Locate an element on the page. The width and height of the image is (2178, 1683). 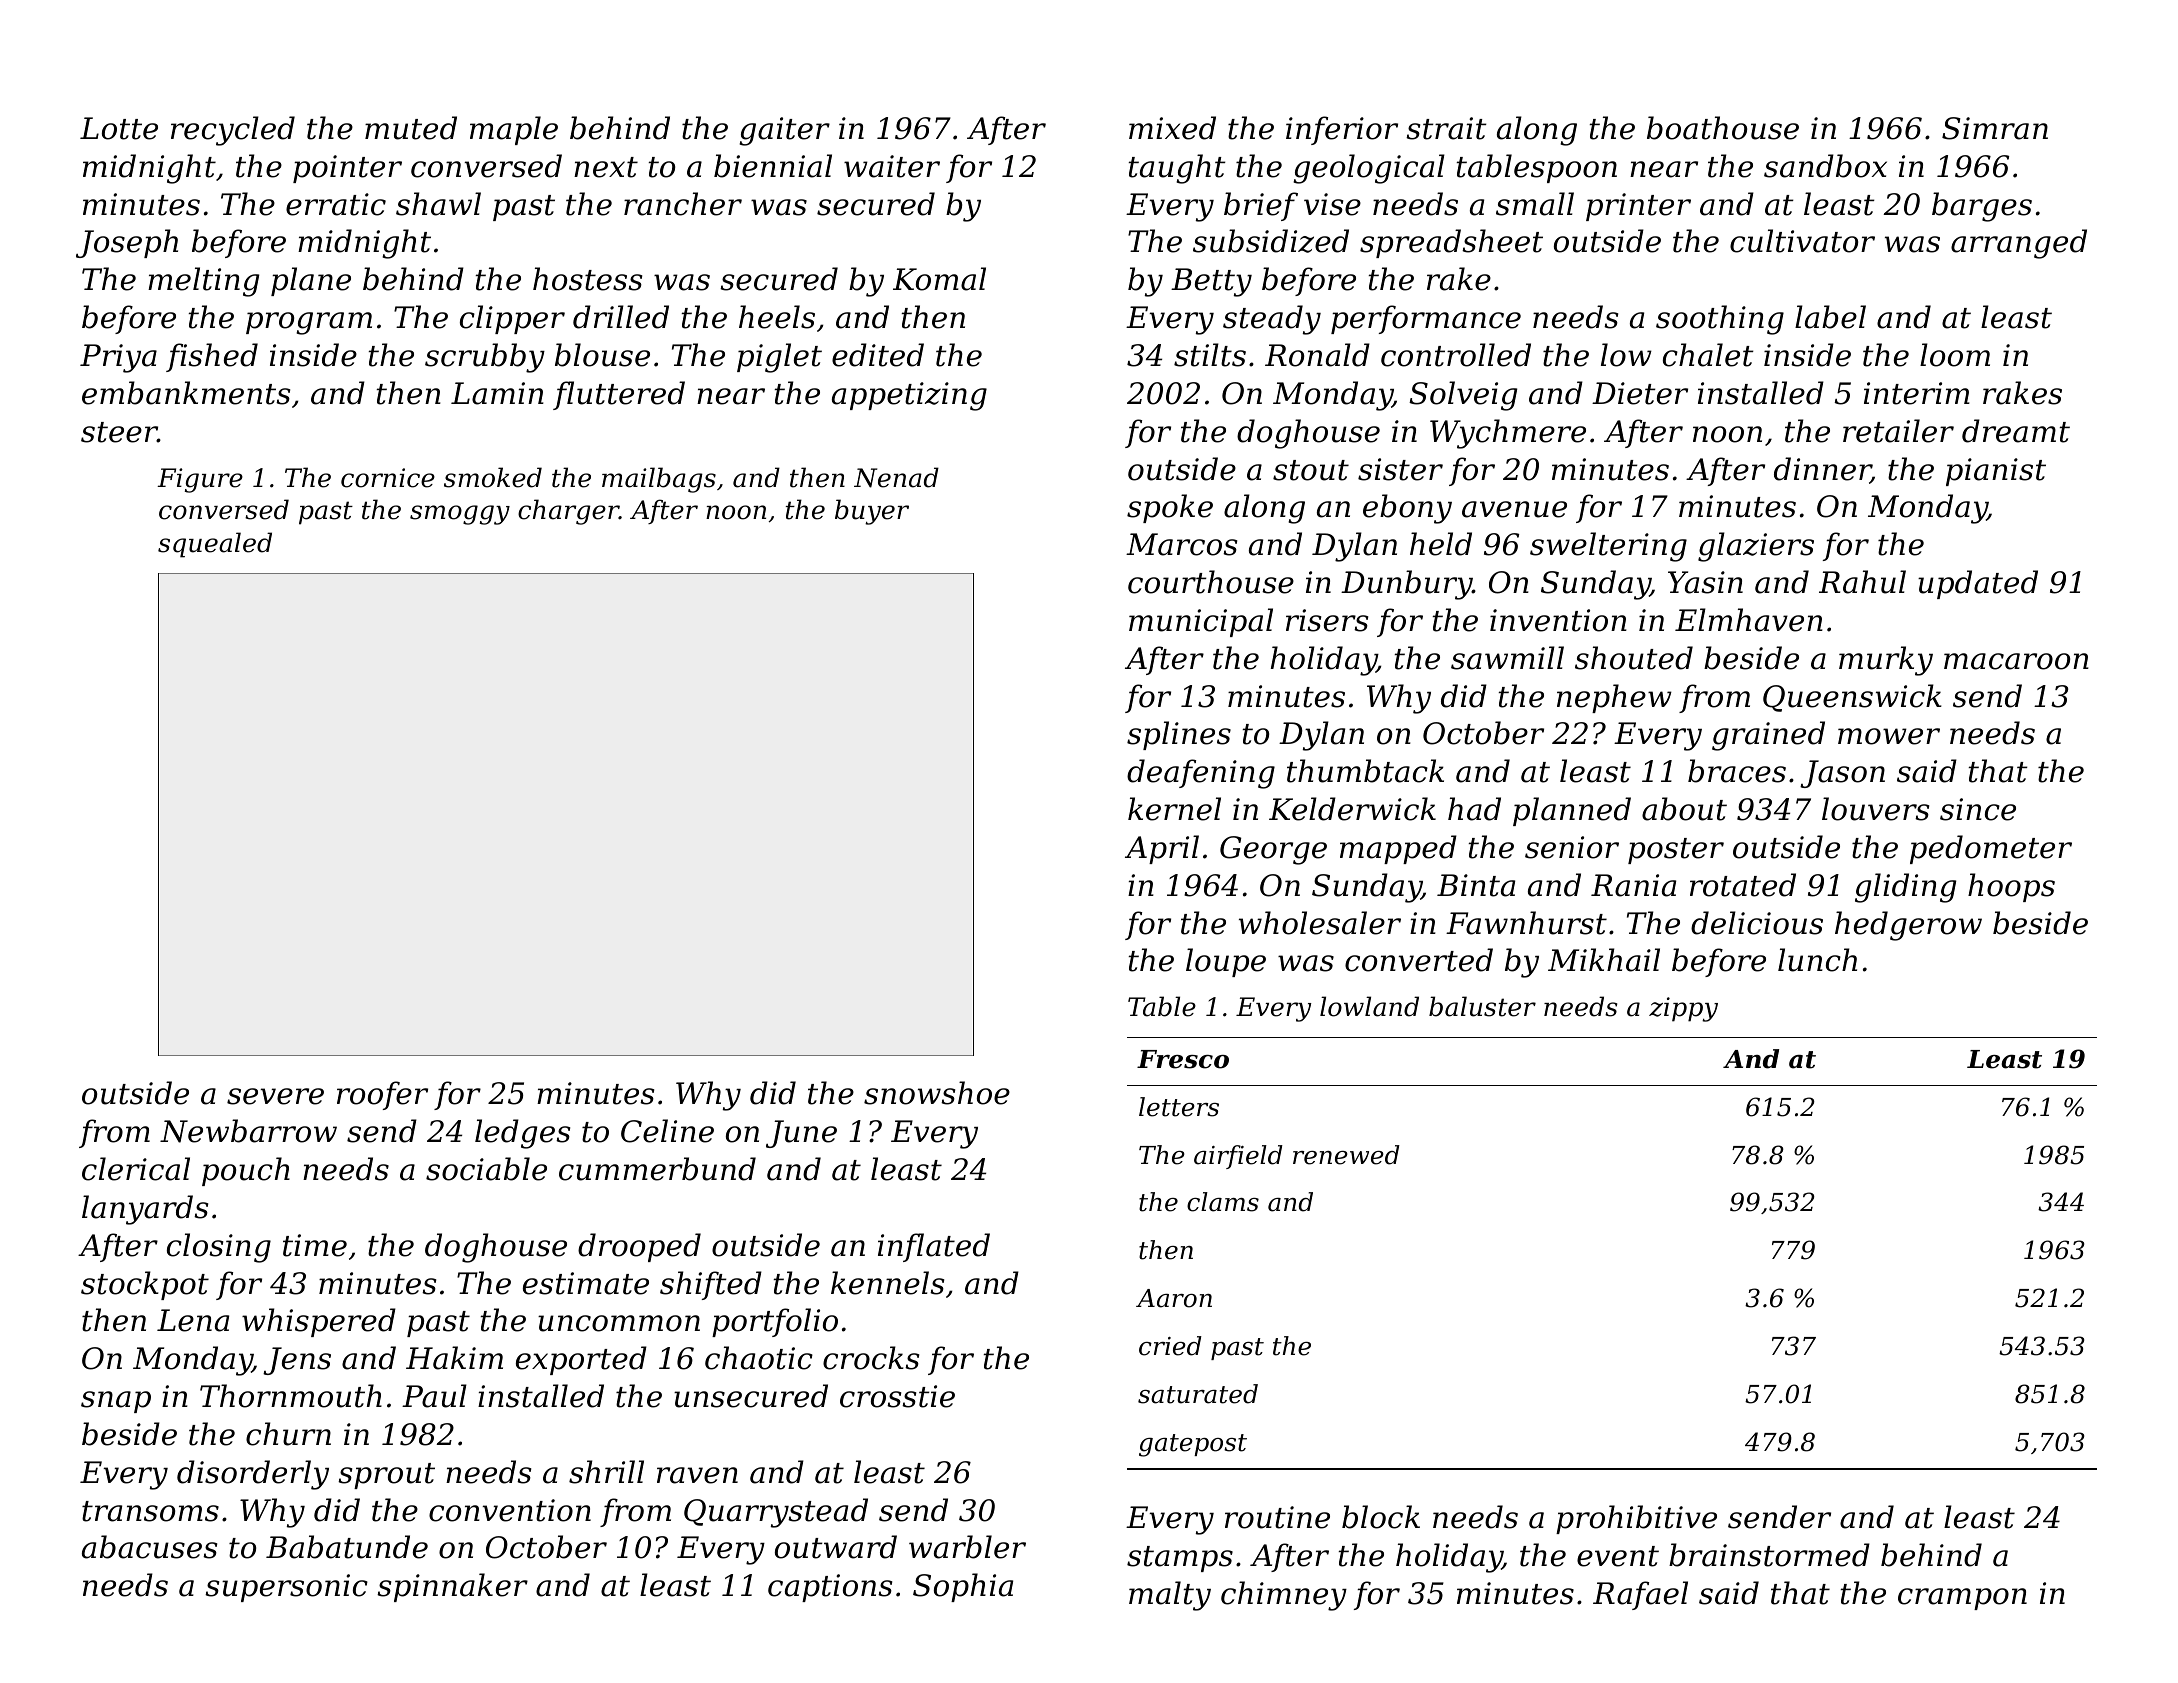
embankments is located at coordinates (186, 393).
